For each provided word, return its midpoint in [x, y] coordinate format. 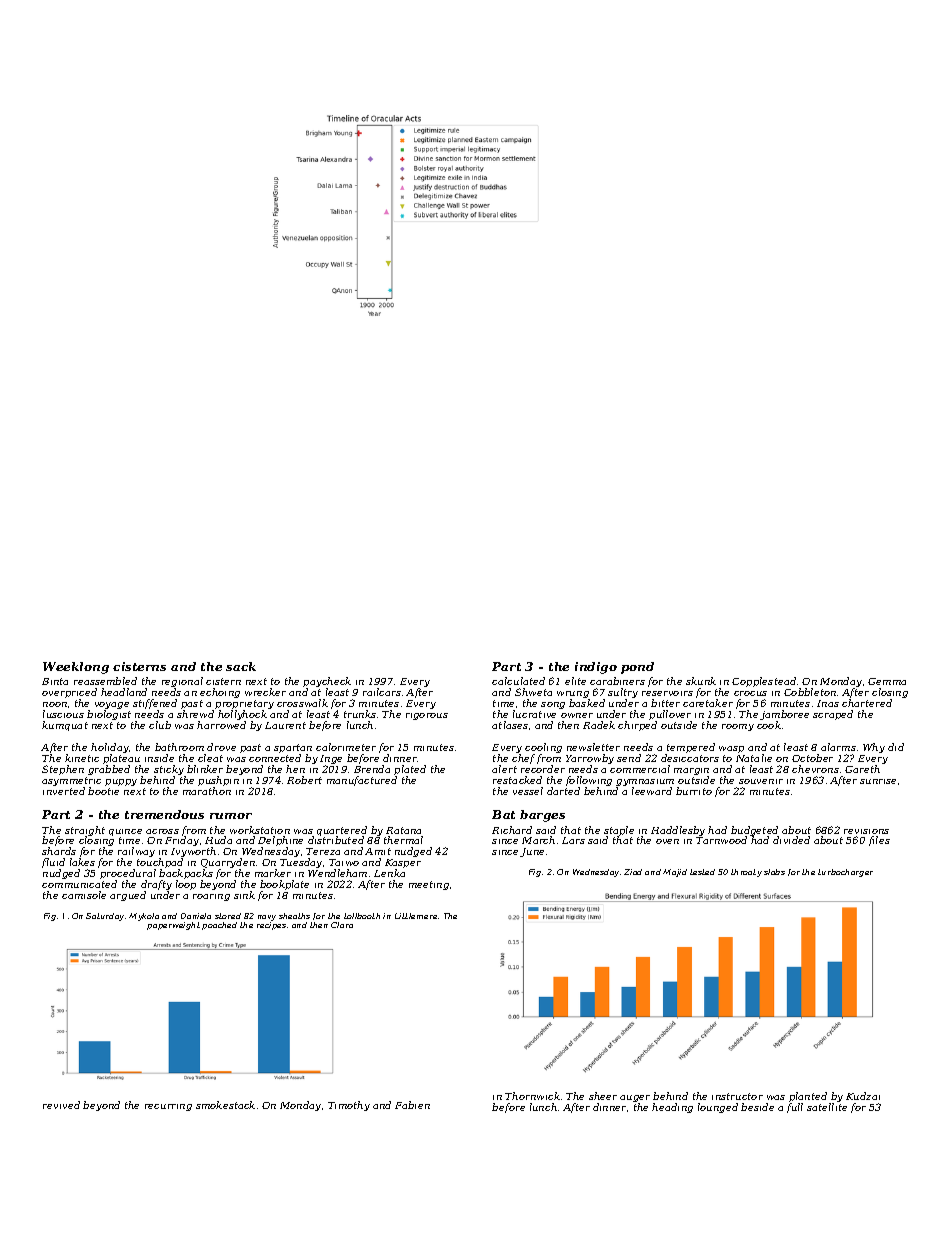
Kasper [403, 863]
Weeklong [76, 668]
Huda [218, 840]
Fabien [412, 1105]
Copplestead [764, 682]
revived [61, 1105]
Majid [675, 873]
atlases [510, 725]
